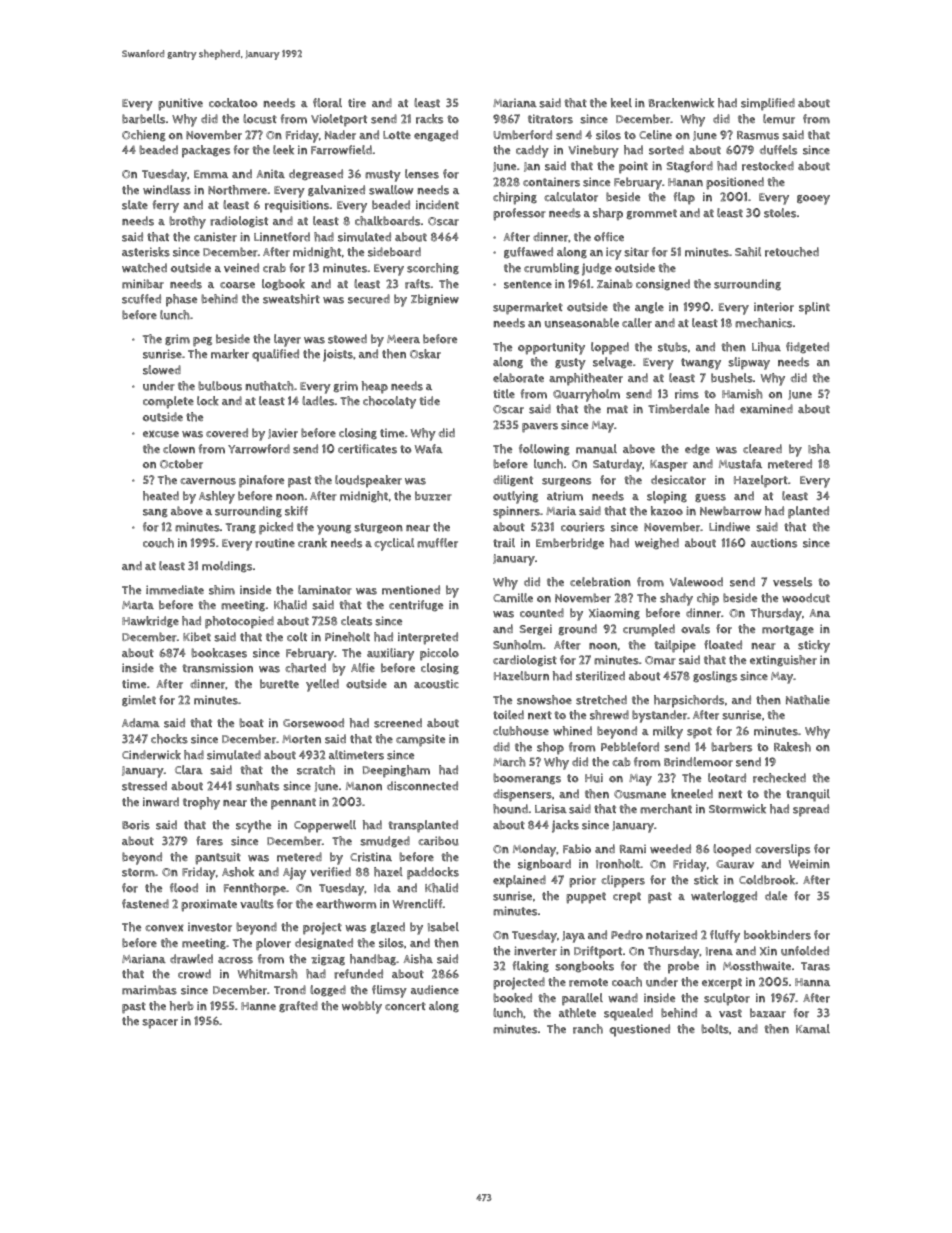 The height and width of the screenshot is (1233, 952). What do you see at coordinates (640, 794) in the screenshot?
I see `Ousmane` at bounding box center [640, 794].
